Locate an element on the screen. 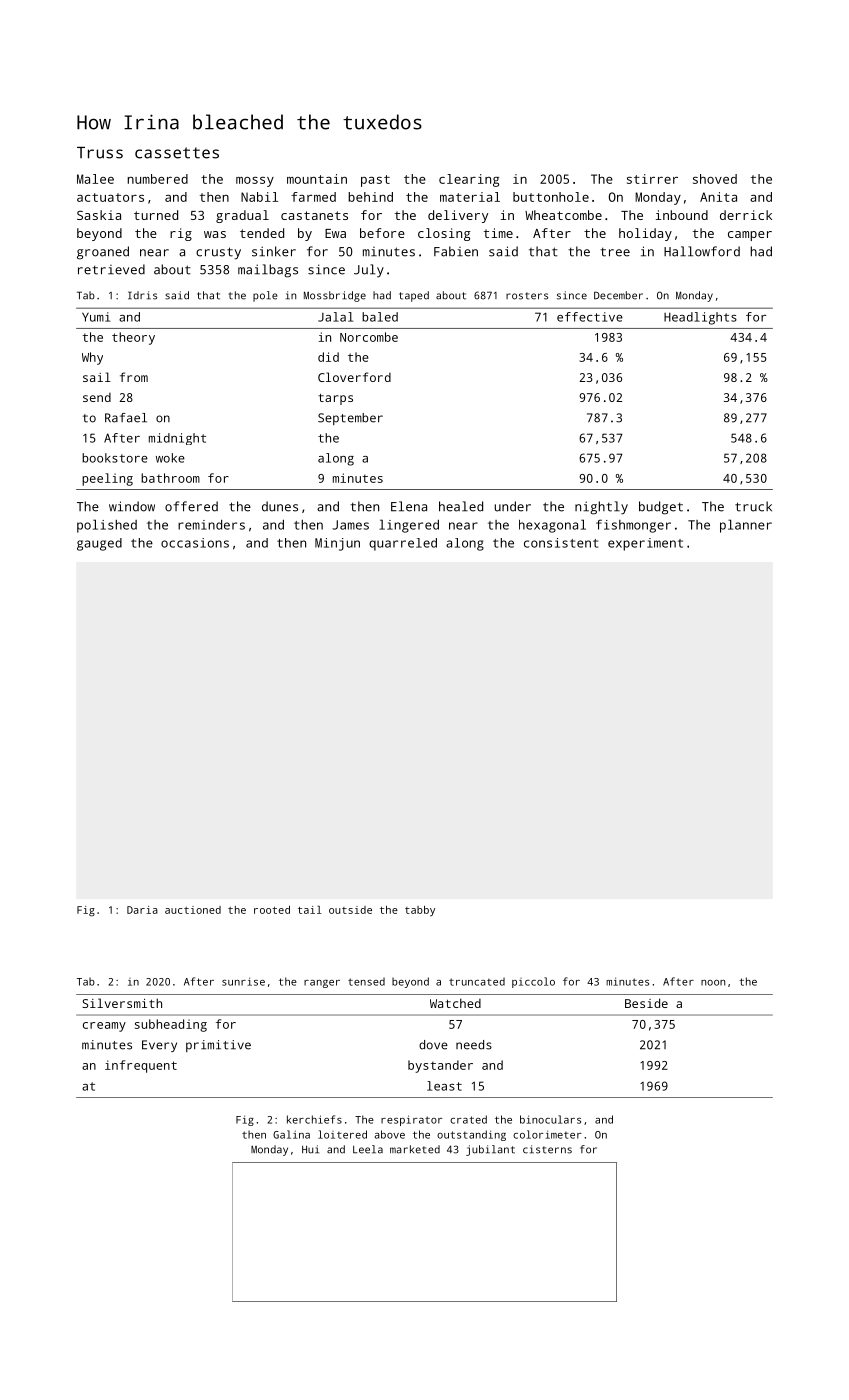 The width and height of the screenshot is (849, 1400). tabby is located at coordinates (420, 911).
